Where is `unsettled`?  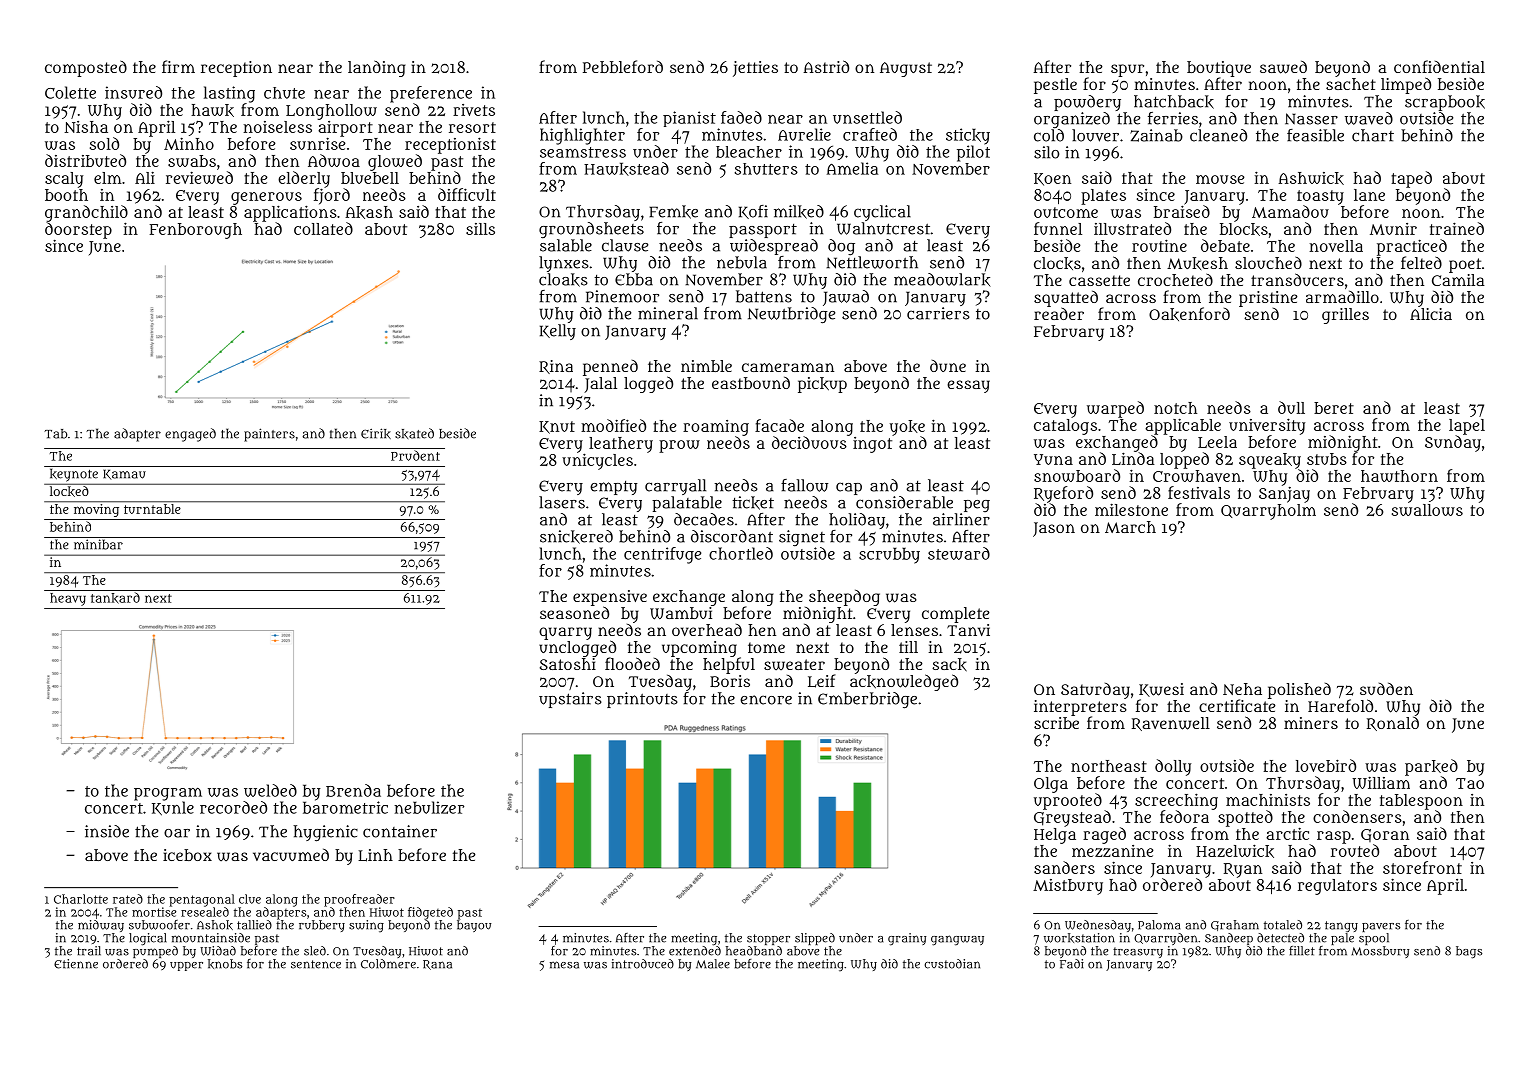 unsettled is located at coordinates (867, 117).
